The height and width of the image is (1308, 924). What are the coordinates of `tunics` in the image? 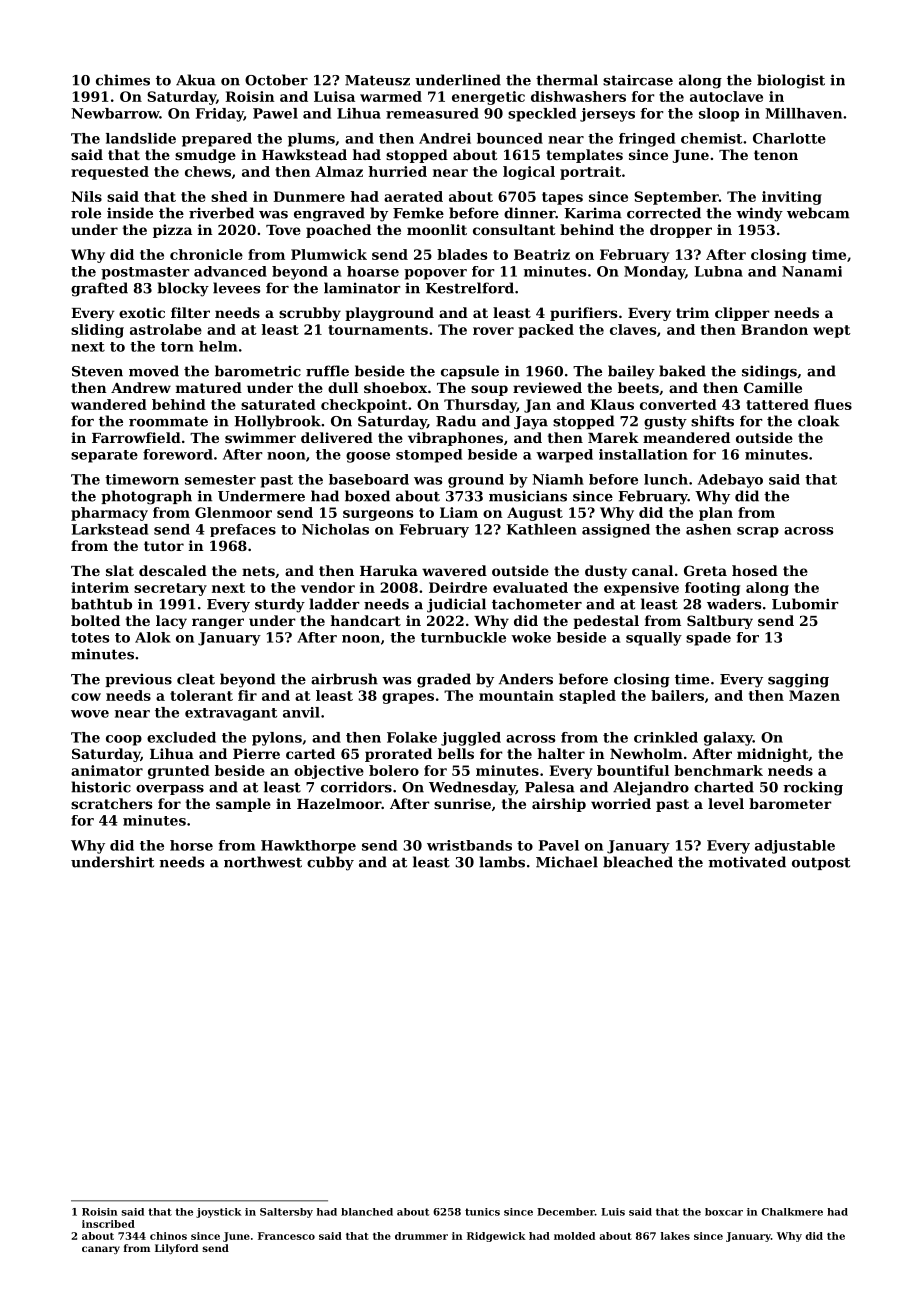 It's located at (482, 1212).
